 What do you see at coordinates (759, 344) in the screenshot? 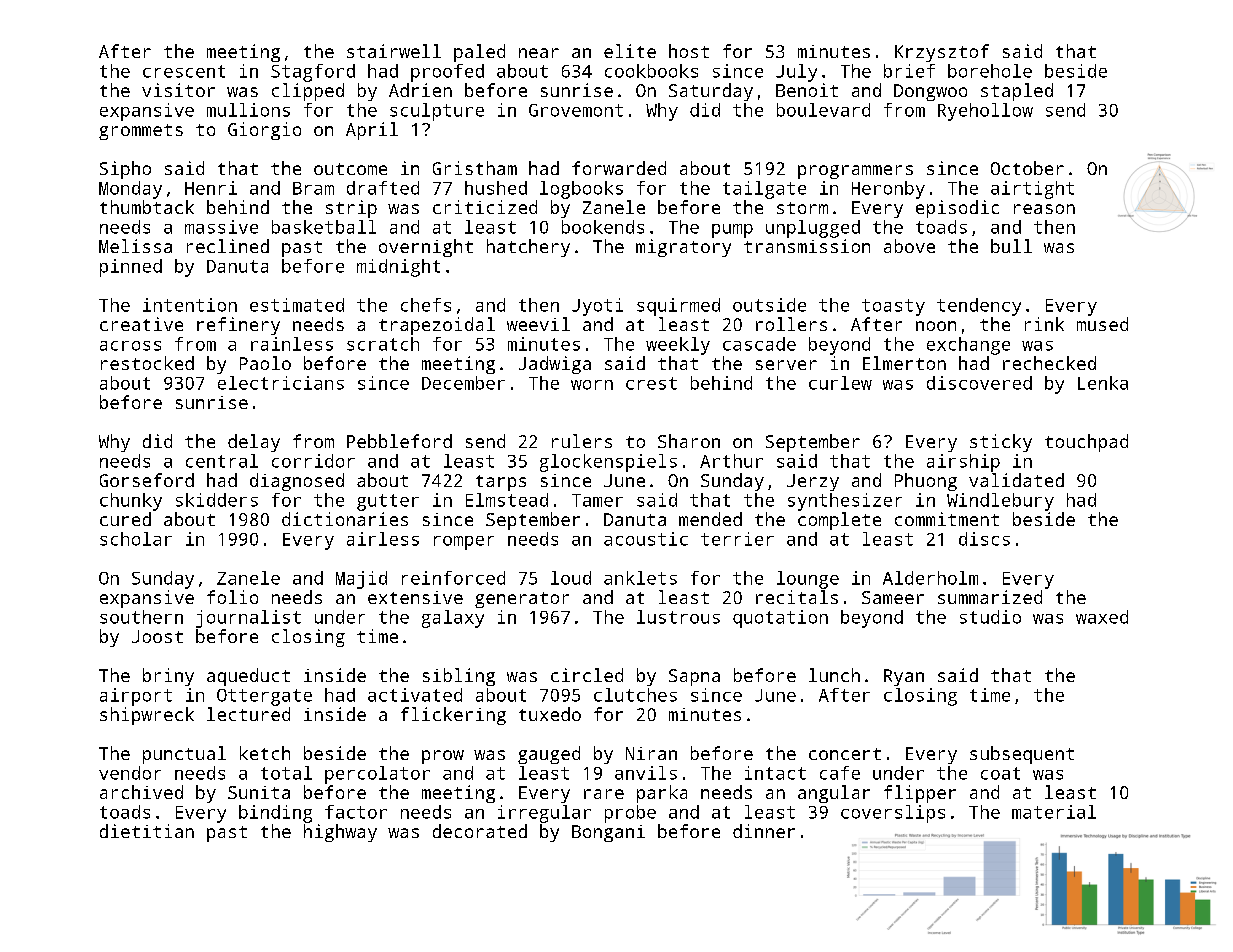
I see `cascade` at bounding box center [759, 344].
